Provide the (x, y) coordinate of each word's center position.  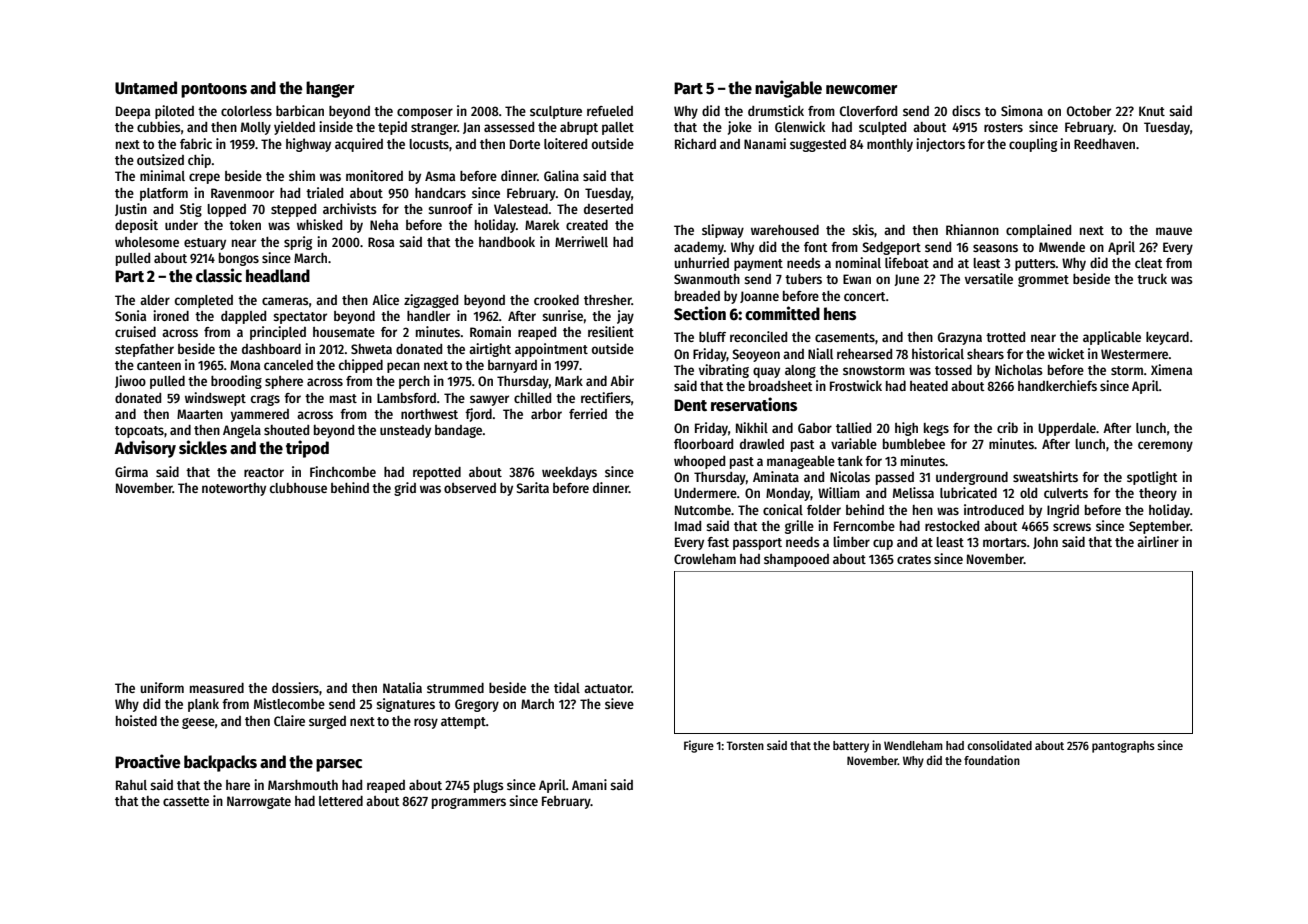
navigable (788, 89)
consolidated (999, 745)
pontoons (214, 90)
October (1089, 111)
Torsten (745, 745)
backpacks (220, 763)
